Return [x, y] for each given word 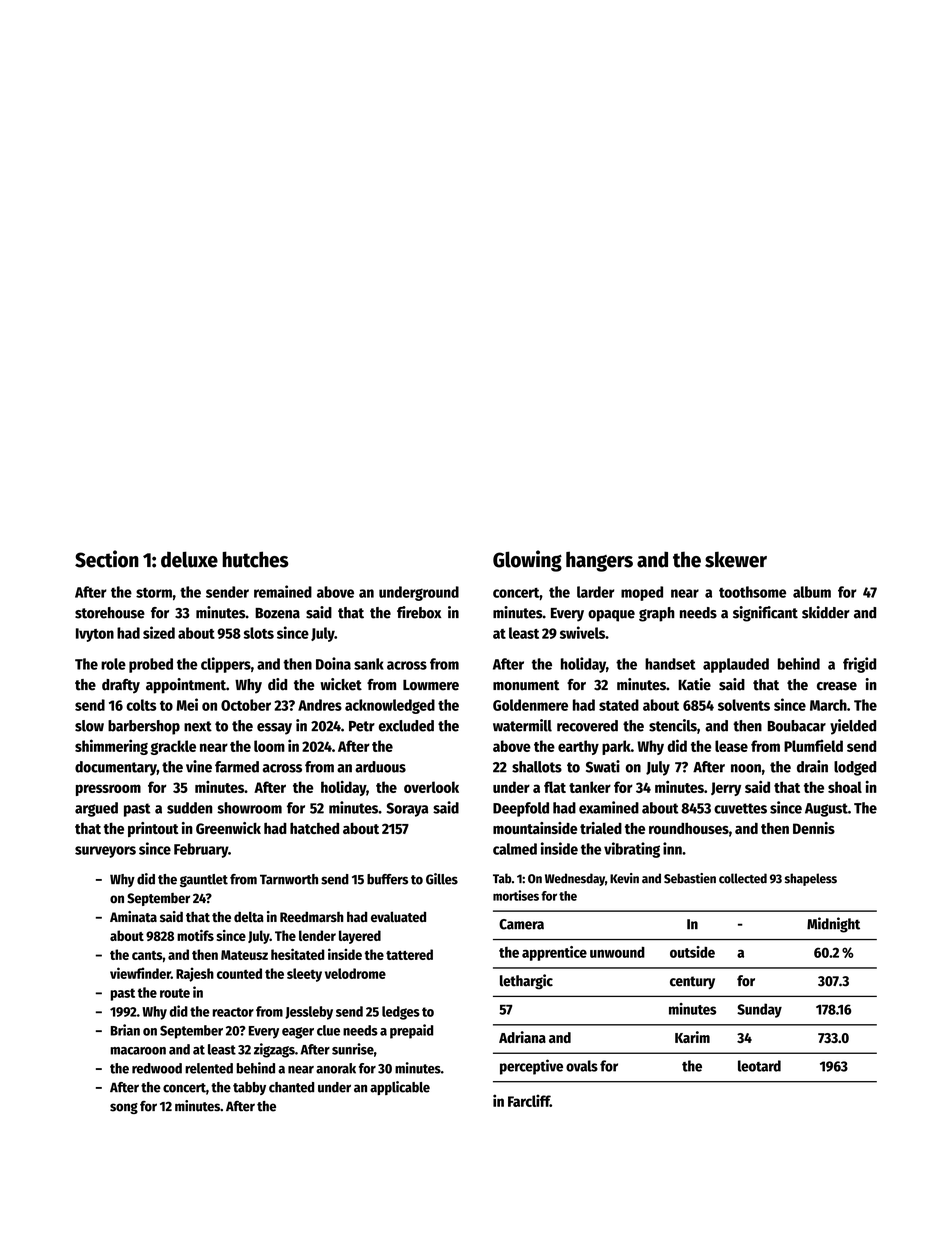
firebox [419, 612]
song [124, 1108]
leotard [759, 1066]
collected [743, 878]
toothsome [752, 592]
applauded [736, 665]
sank [369, 664]
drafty [121, 686]
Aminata [133, 916]
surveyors [105, 852]
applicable [400, 1088]
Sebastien [690, 878]
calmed [515, 849]
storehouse [110, 613]
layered [360, 937]
